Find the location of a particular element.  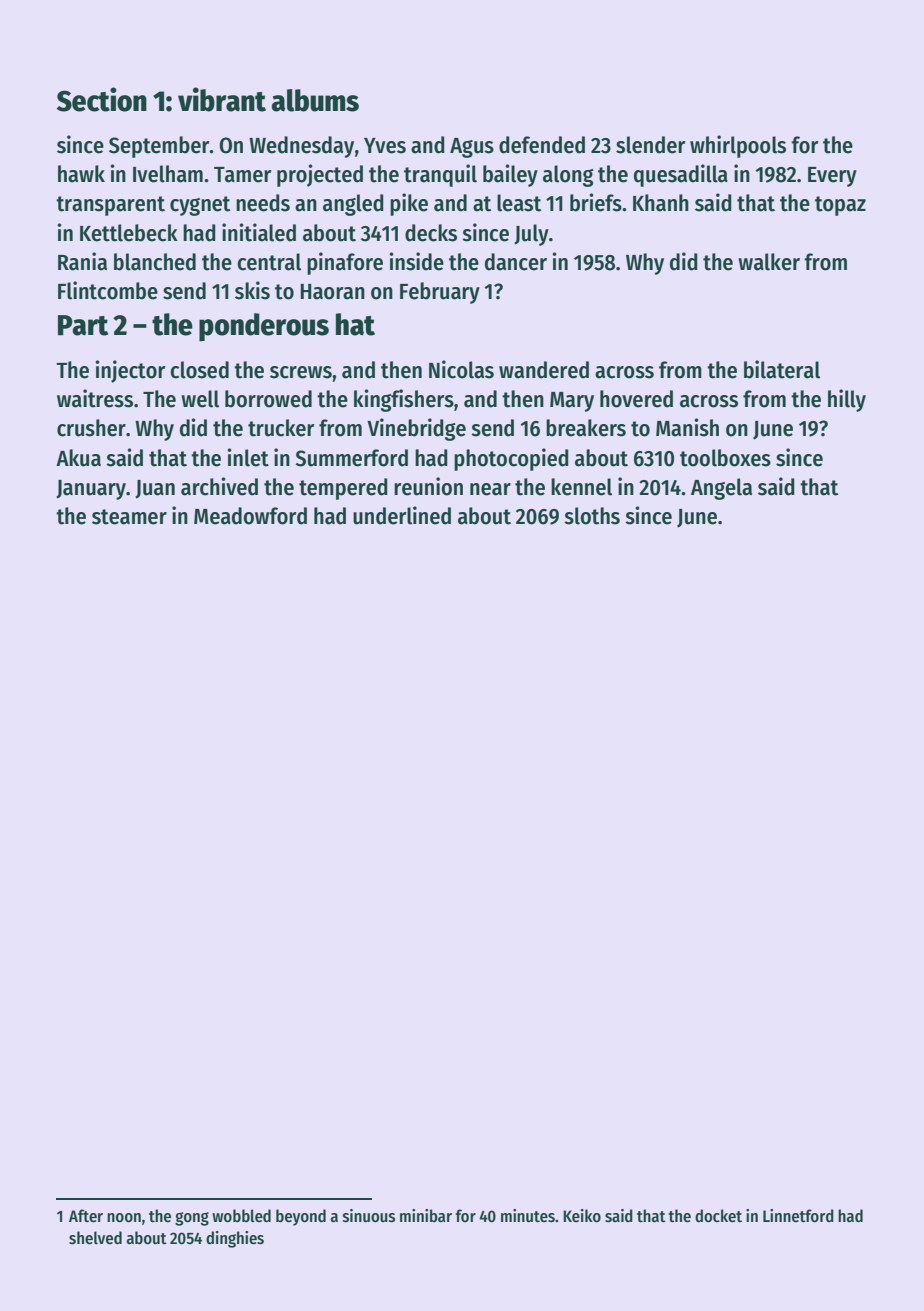

docket is located at coordinates (718, 1216).
